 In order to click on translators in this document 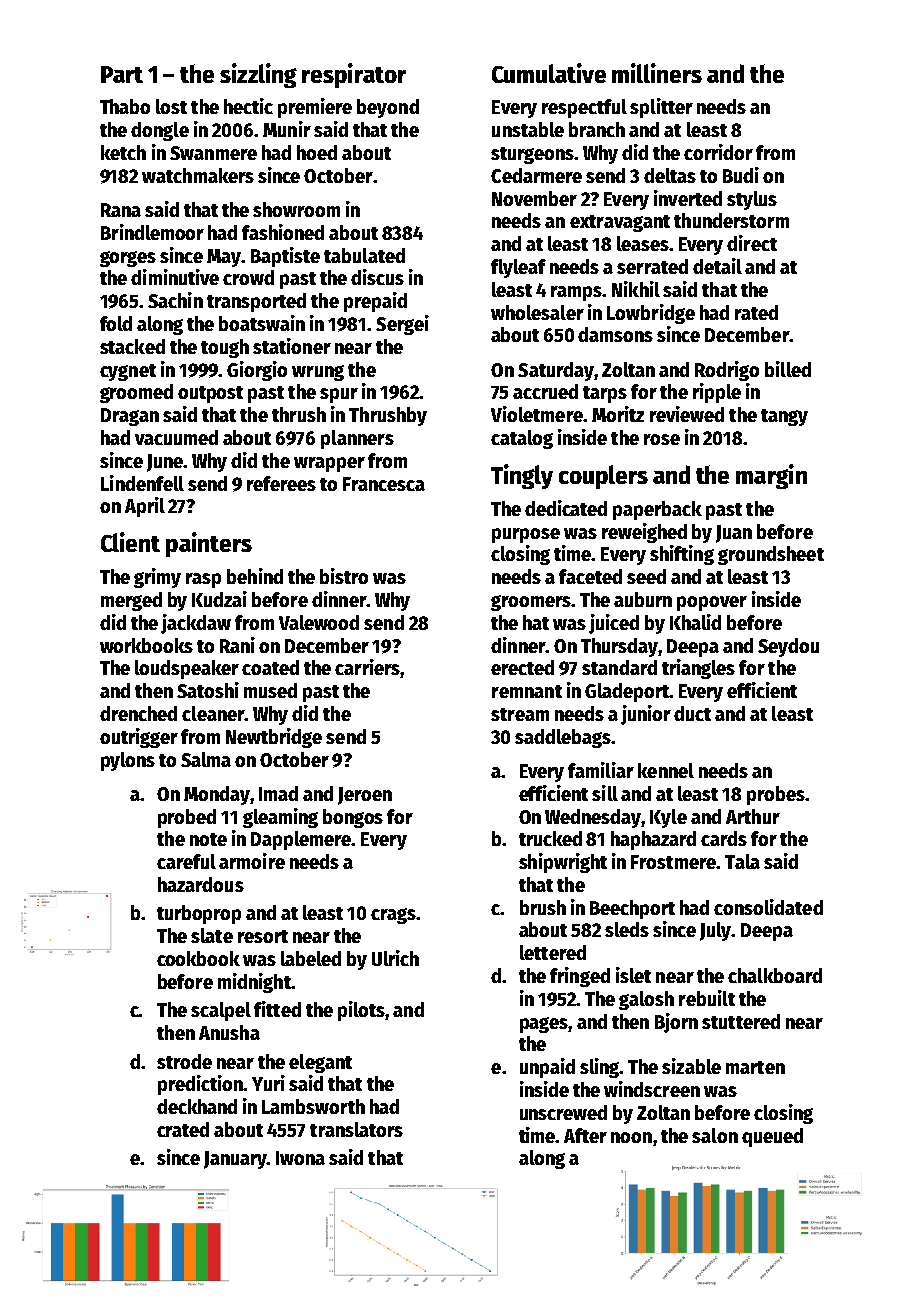, I will do `click(356, 1129)`.
